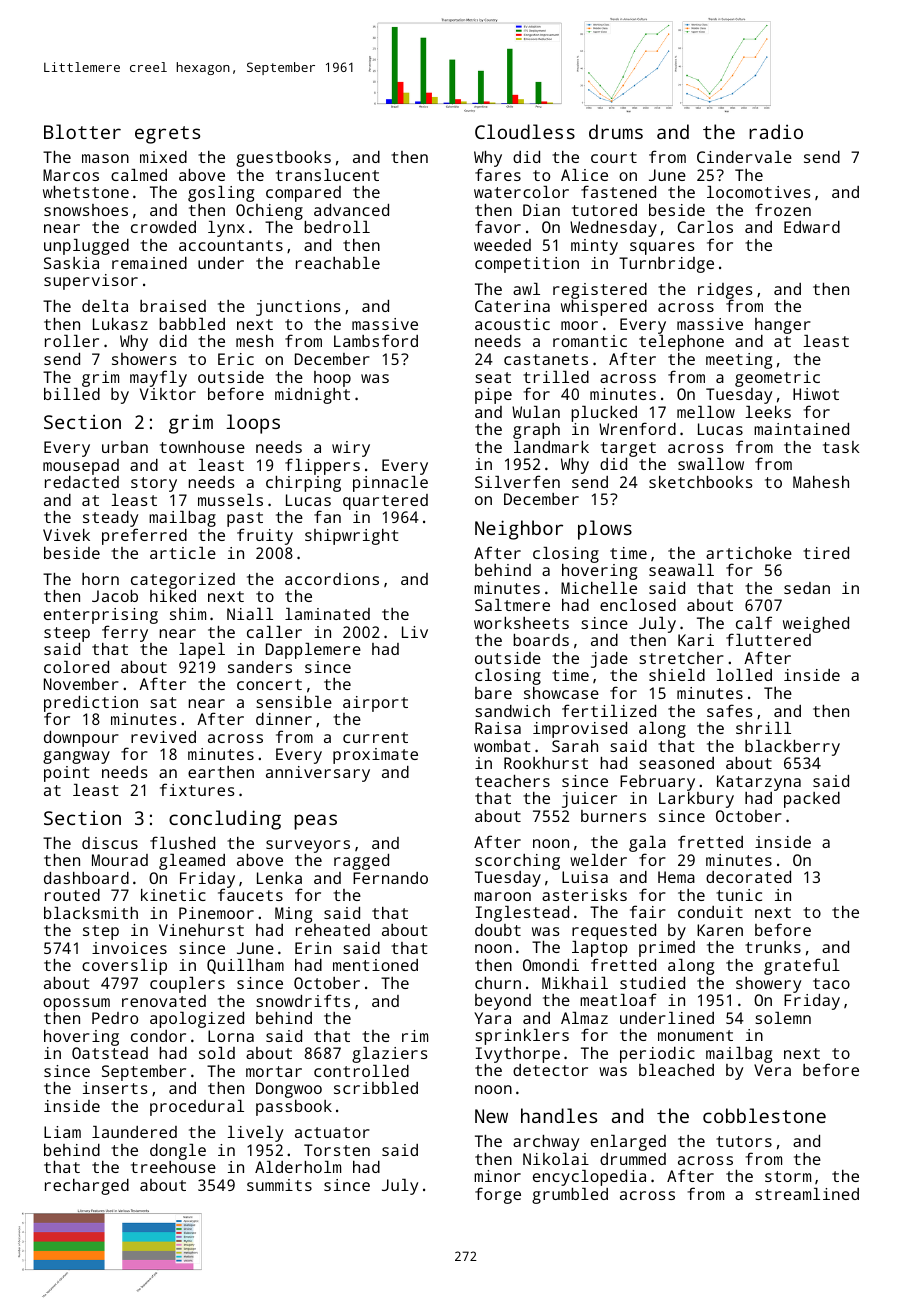 The width and height of the screenshot is (908, 1316). What do you see at coordinates (279, 1185) in the screenshot?
I see `summits` at bounding box center [279, 1185].
